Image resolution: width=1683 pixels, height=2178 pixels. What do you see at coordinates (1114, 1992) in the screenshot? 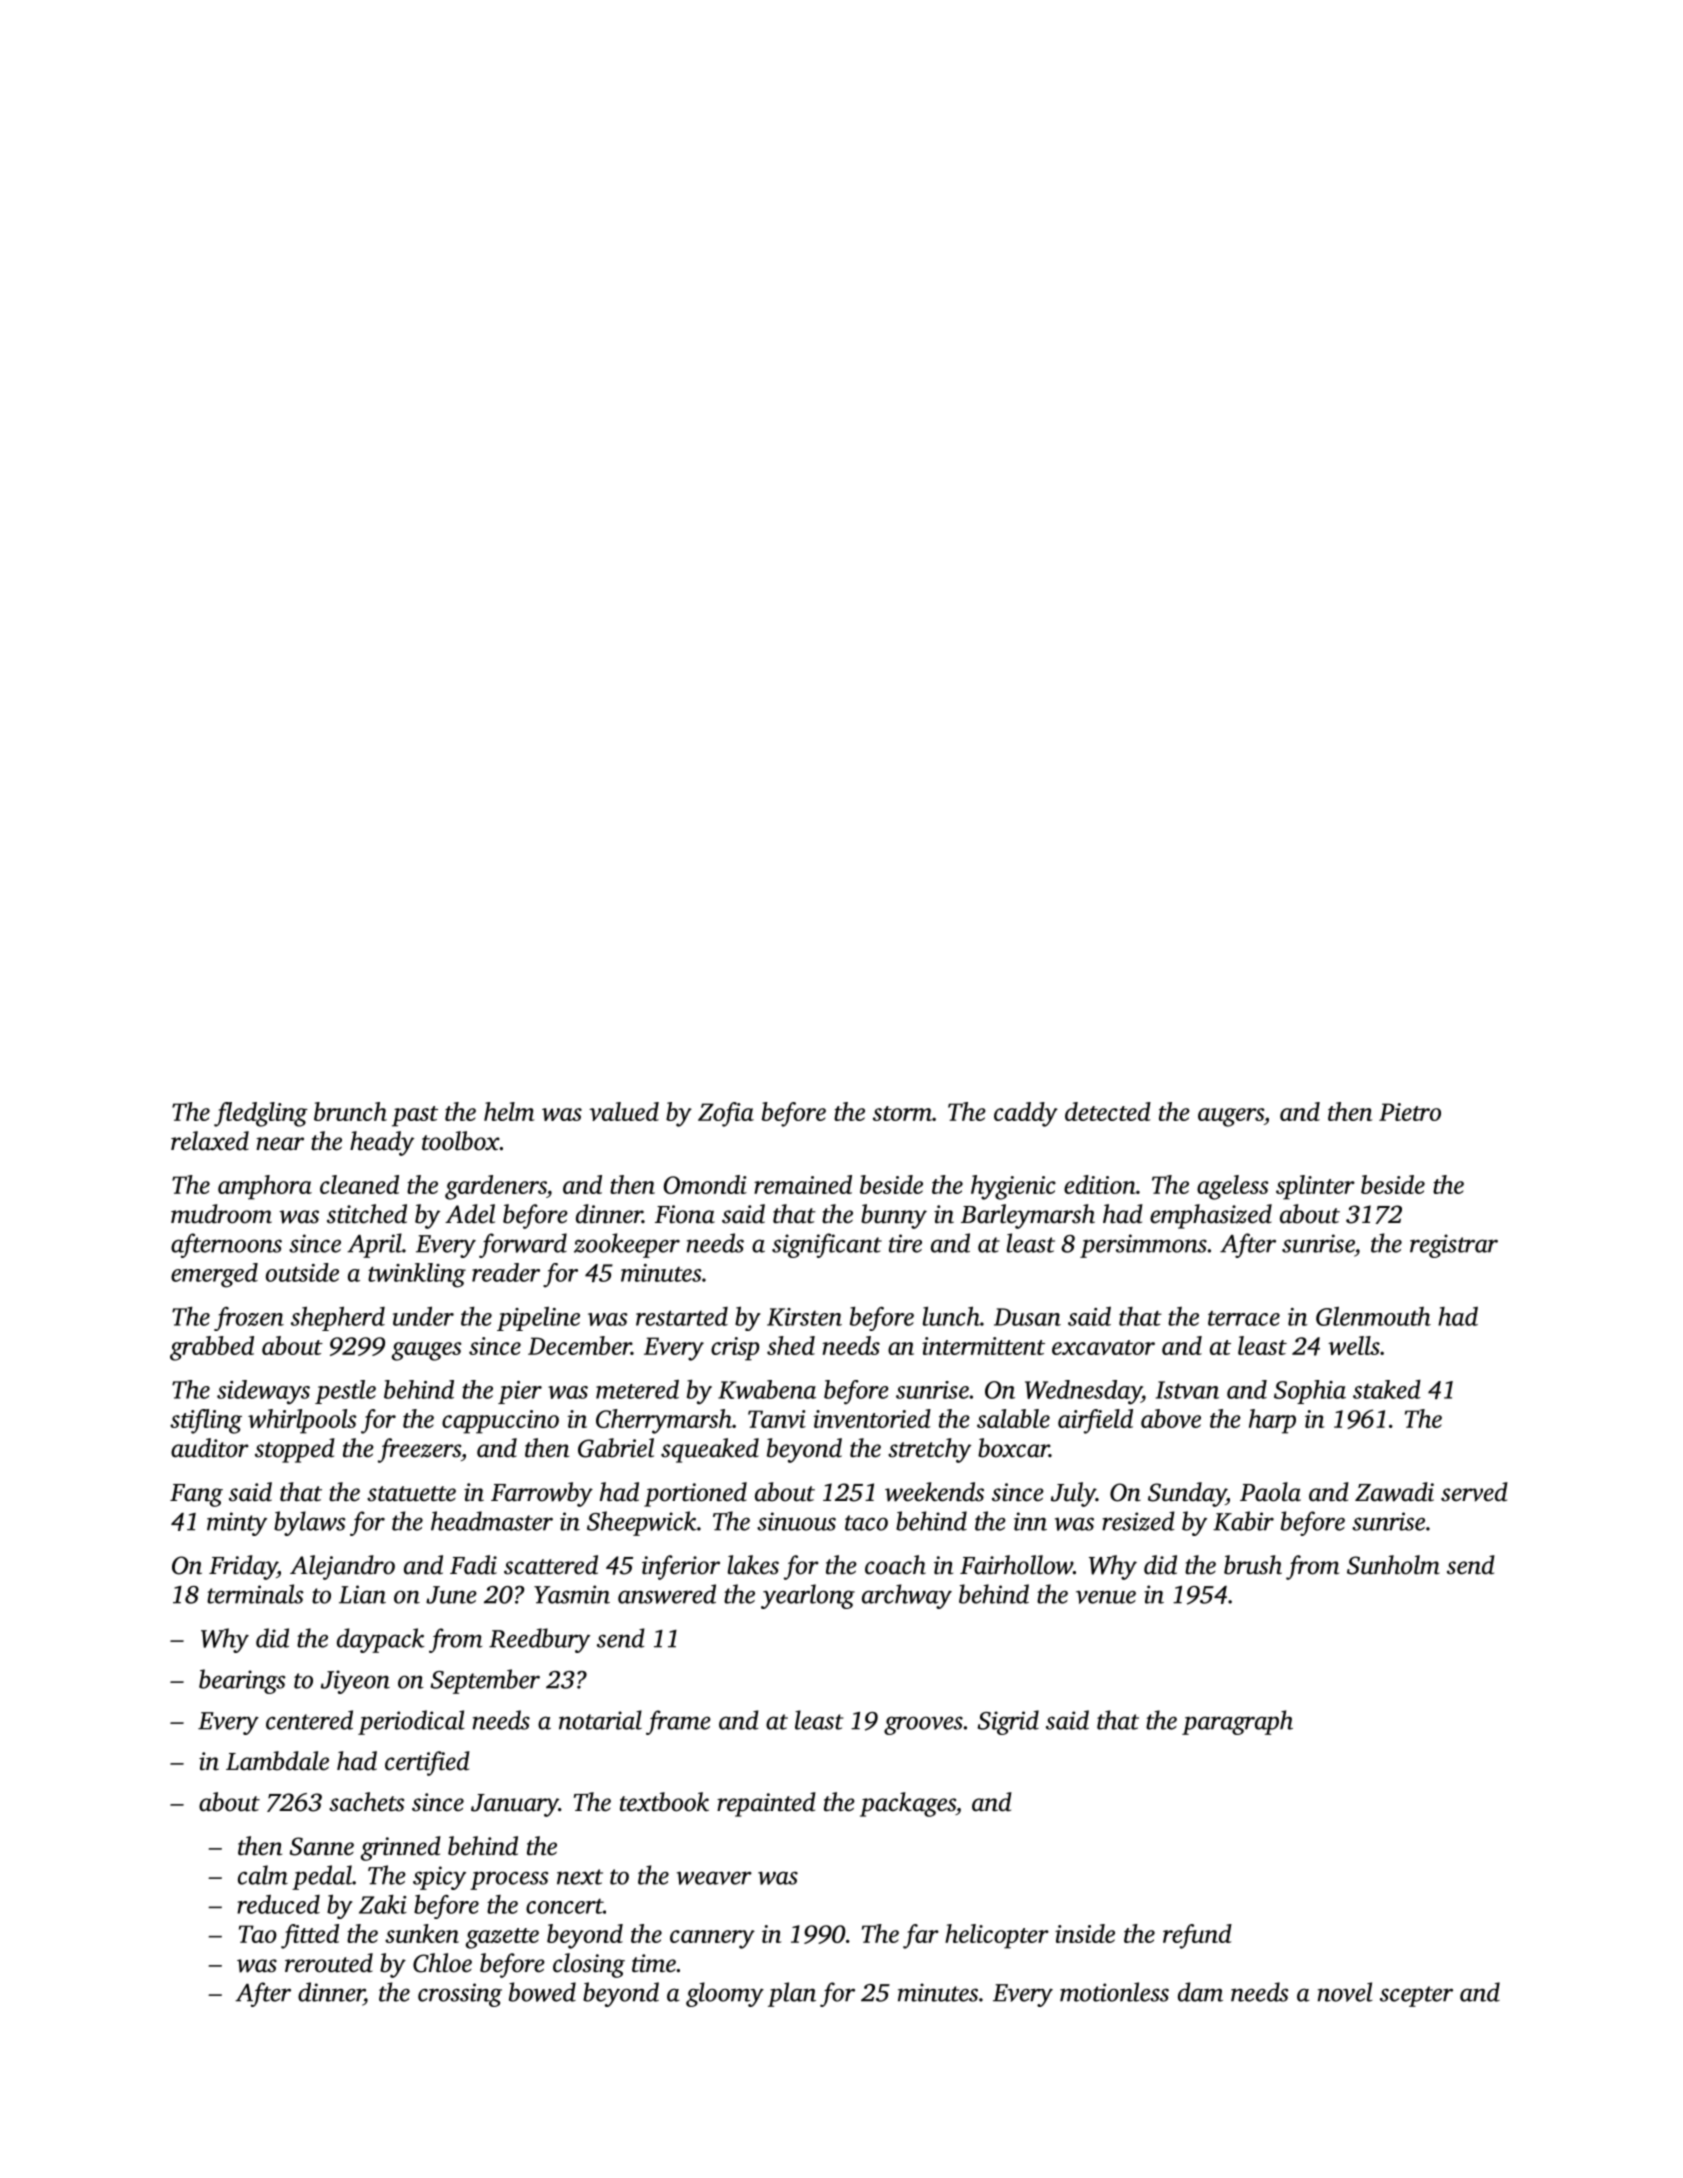
I see `motionless` at bounding box center [1114, 1992].
